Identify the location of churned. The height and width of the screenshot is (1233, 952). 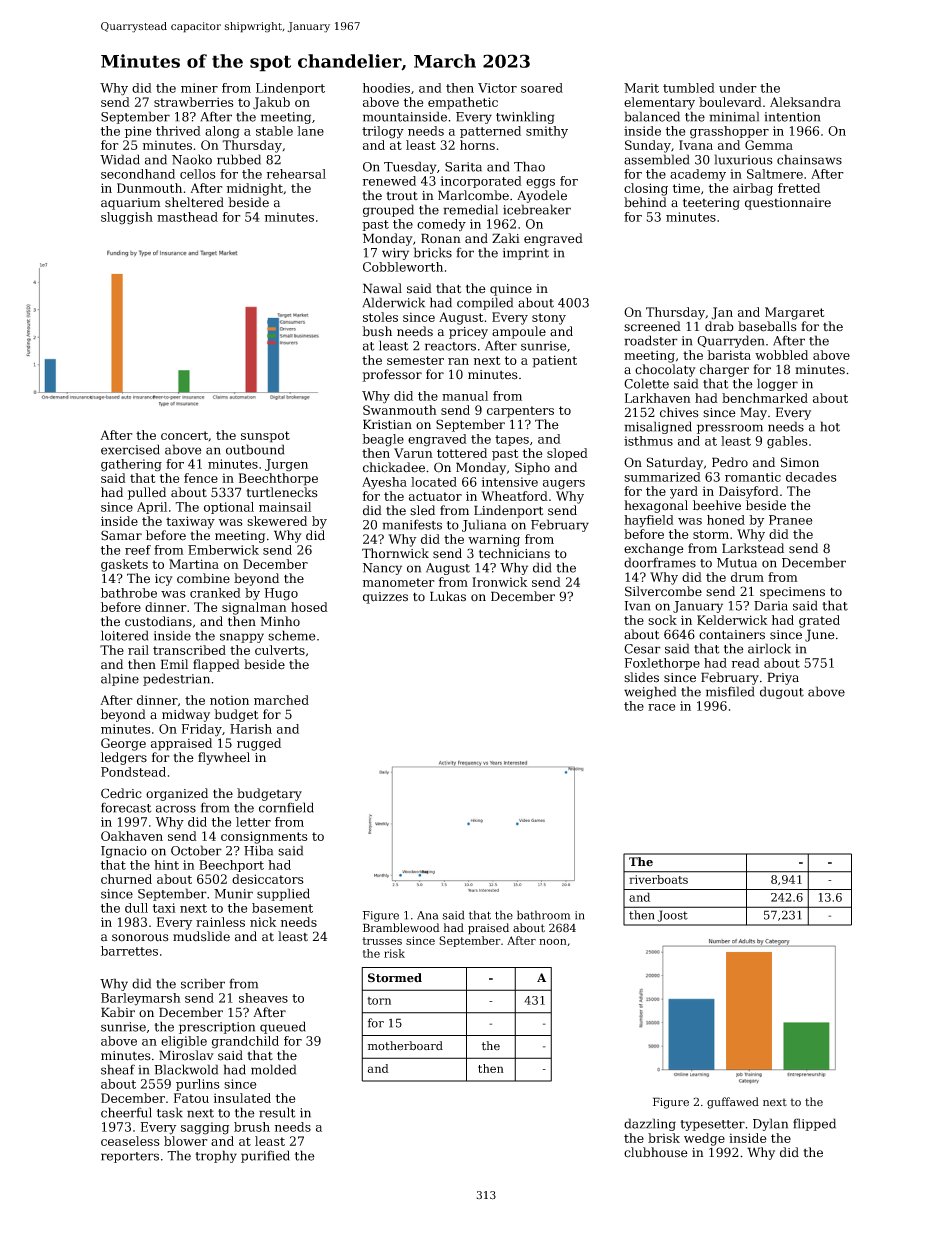
(126, 879).
